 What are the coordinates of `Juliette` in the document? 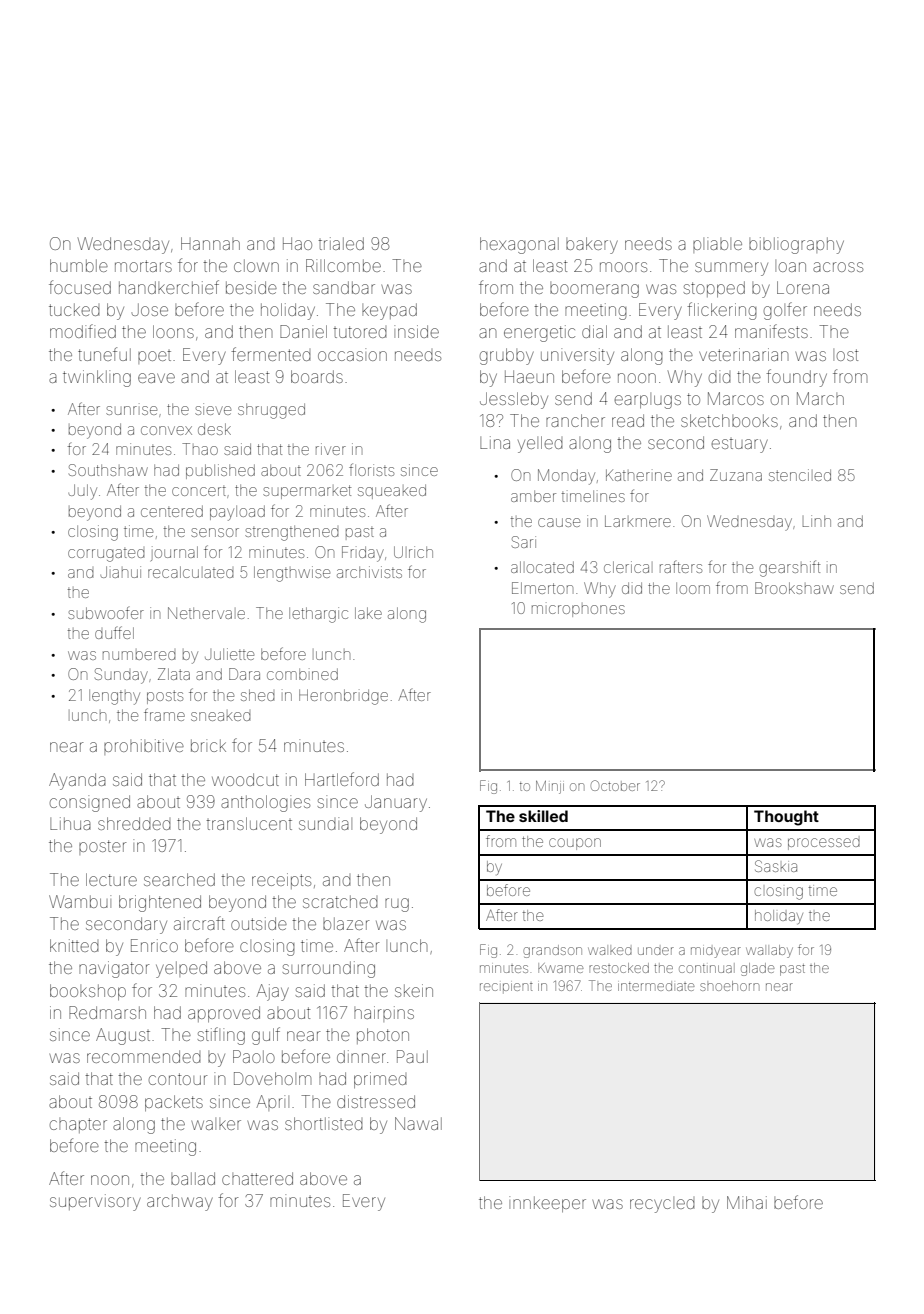 It's located at (229, 654).
